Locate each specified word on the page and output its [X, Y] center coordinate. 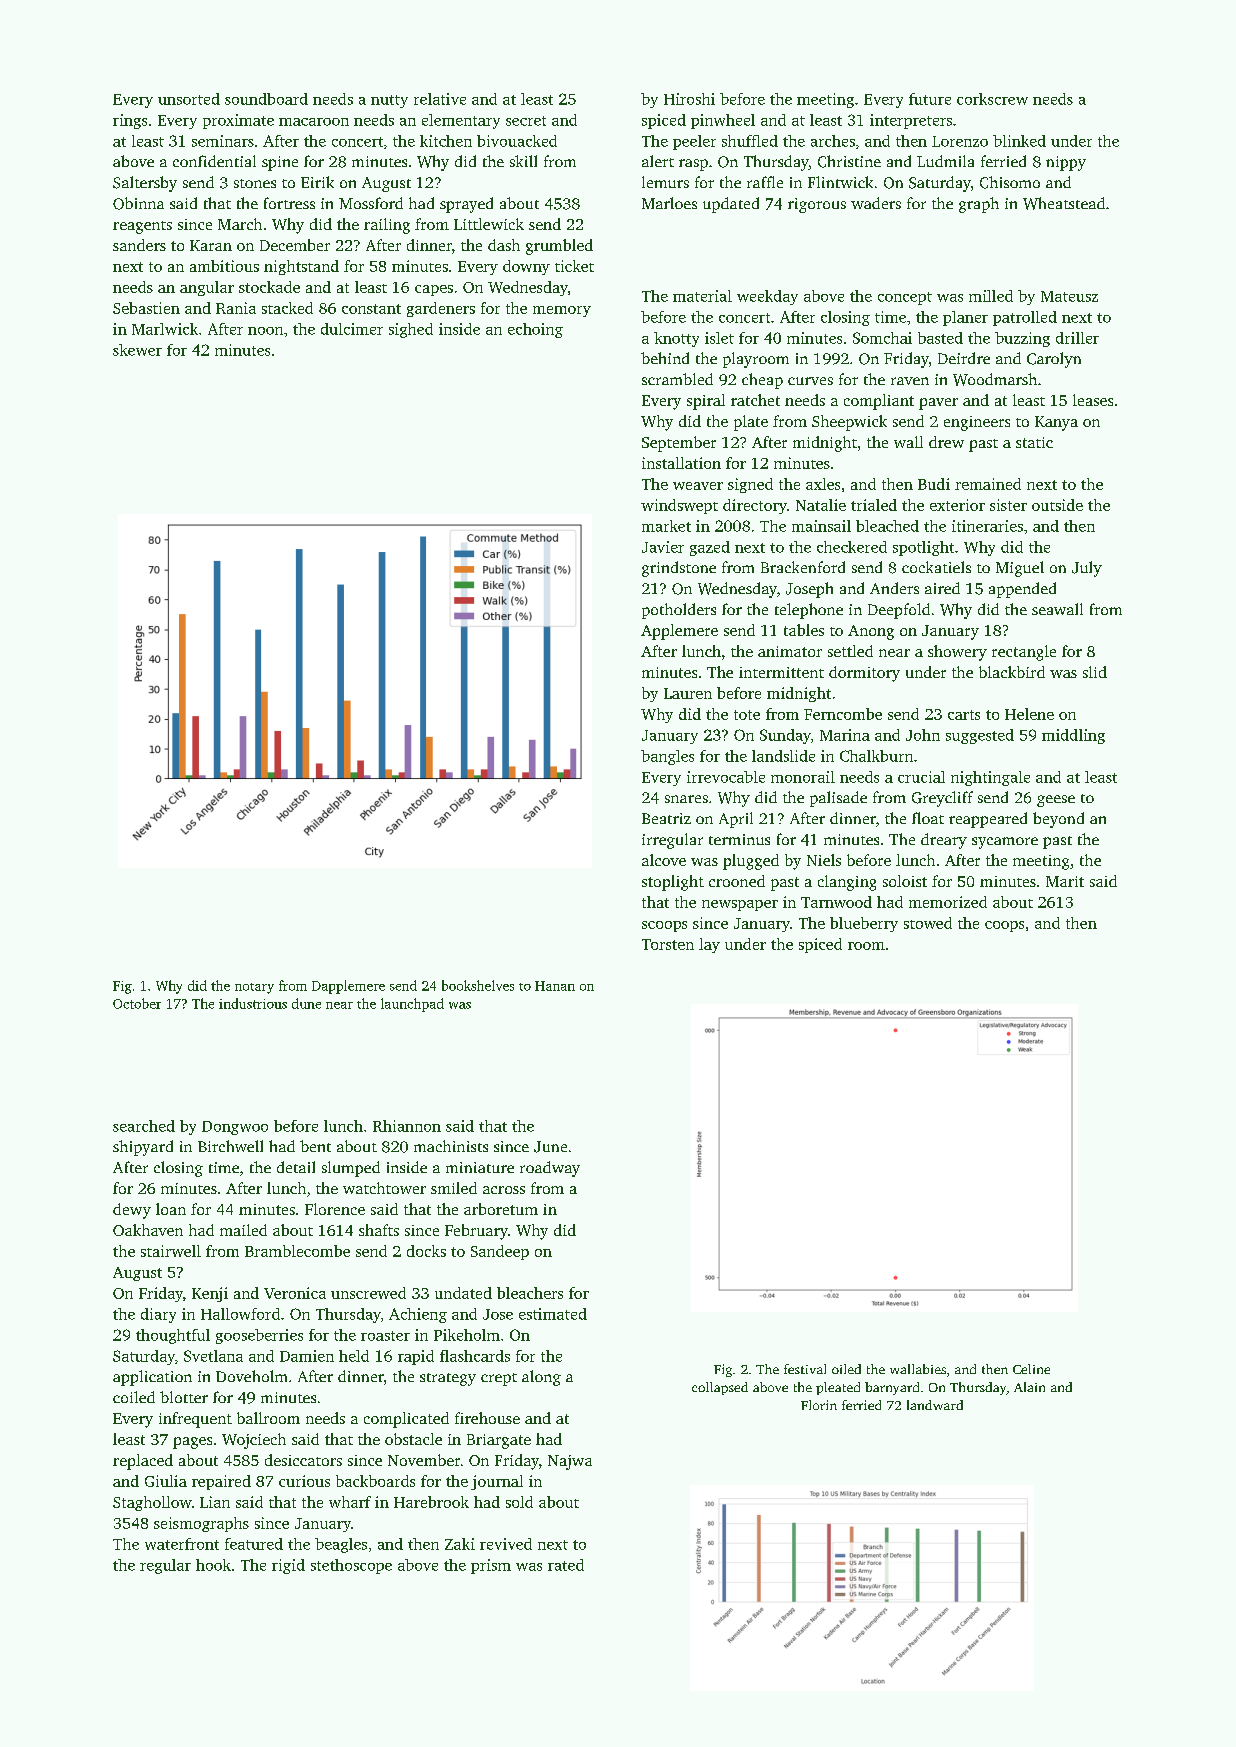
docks [426, 1251]
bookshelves [478, 985]
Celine [1031, 1369]
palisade [838, 799]
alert [658, 161]
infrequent [195, 1420]
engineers [977, 423]
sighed [411, 330]
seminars [223, 141]
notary [254, 988]
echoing [535, 330]
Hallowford [240, 1314]
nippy [1066, 163]
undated [463, 1293]
